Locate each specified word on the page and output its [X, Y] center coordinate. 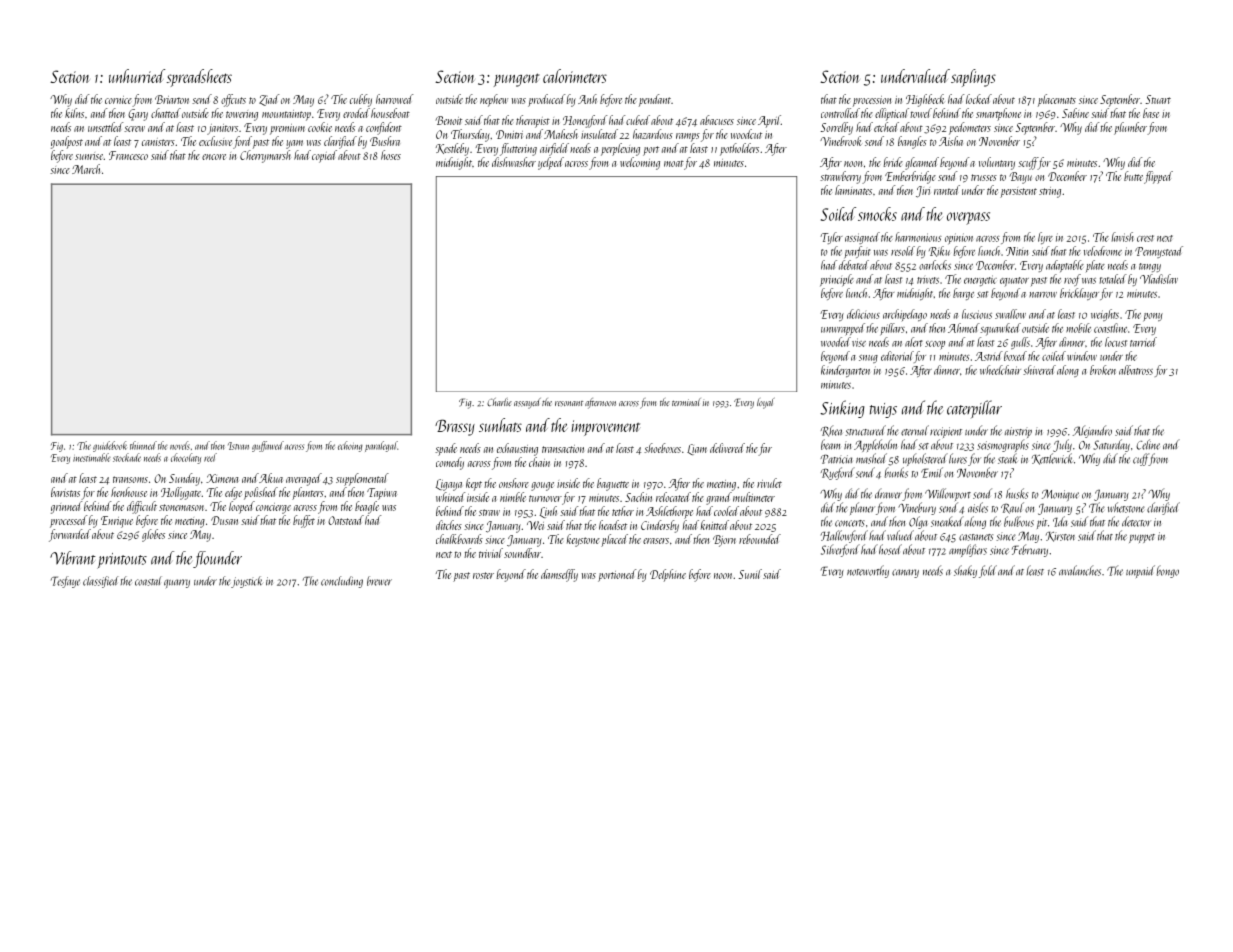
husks [1017, 493]
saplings [973, 78]
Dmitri [509, 134]
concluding [342, 582]
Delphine [668, 575]
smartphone [998, 114]
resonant [569, 404]
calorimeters [575, 76]
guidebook [110, 446]
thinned [143, 445]
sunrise [89, 156]
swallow [1010, 314]
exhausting [517, 449]
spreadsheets [199, 78]
